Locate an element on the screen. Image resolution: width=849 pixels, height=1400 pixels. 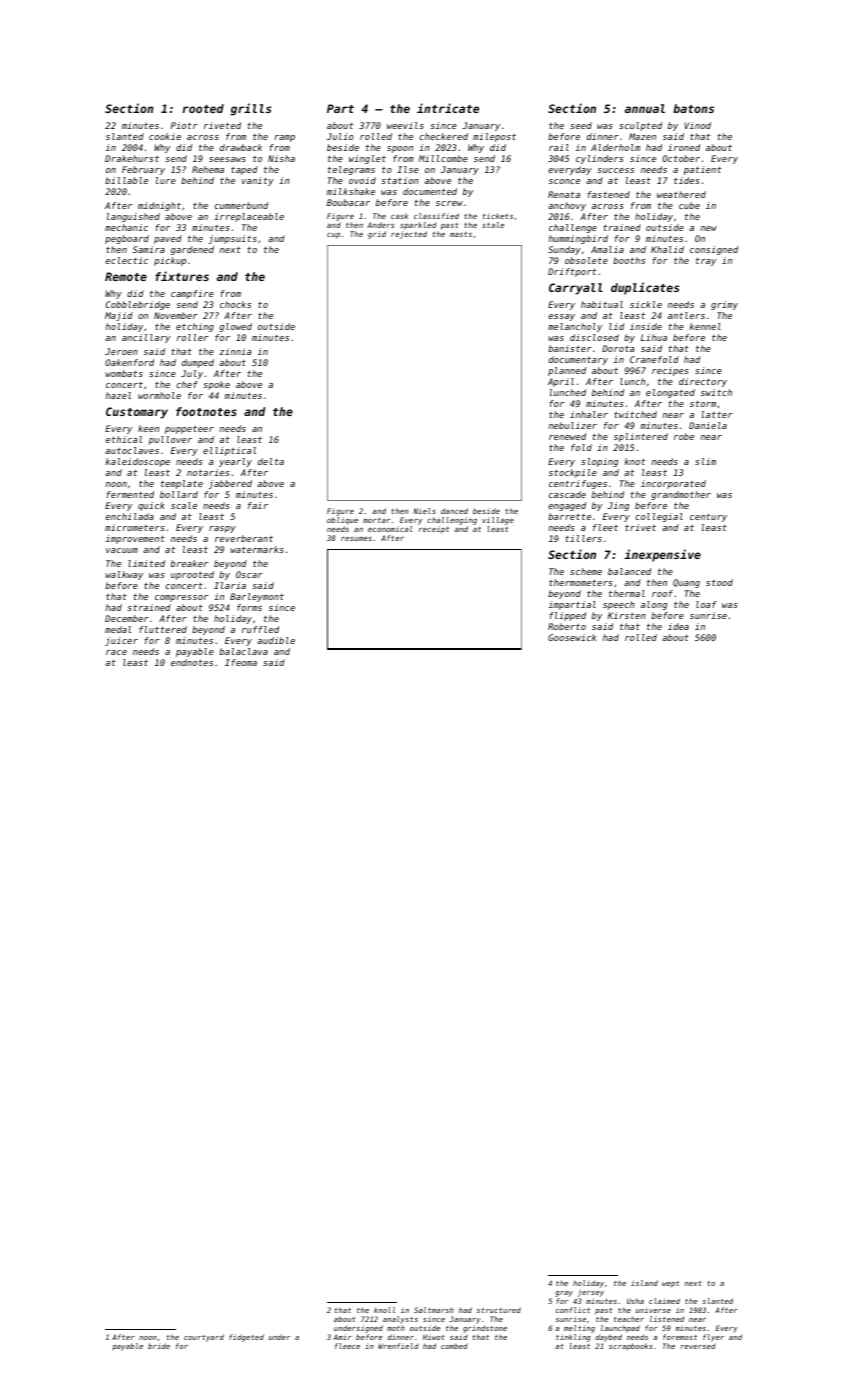
grills is located at coordinates (251, 109).
